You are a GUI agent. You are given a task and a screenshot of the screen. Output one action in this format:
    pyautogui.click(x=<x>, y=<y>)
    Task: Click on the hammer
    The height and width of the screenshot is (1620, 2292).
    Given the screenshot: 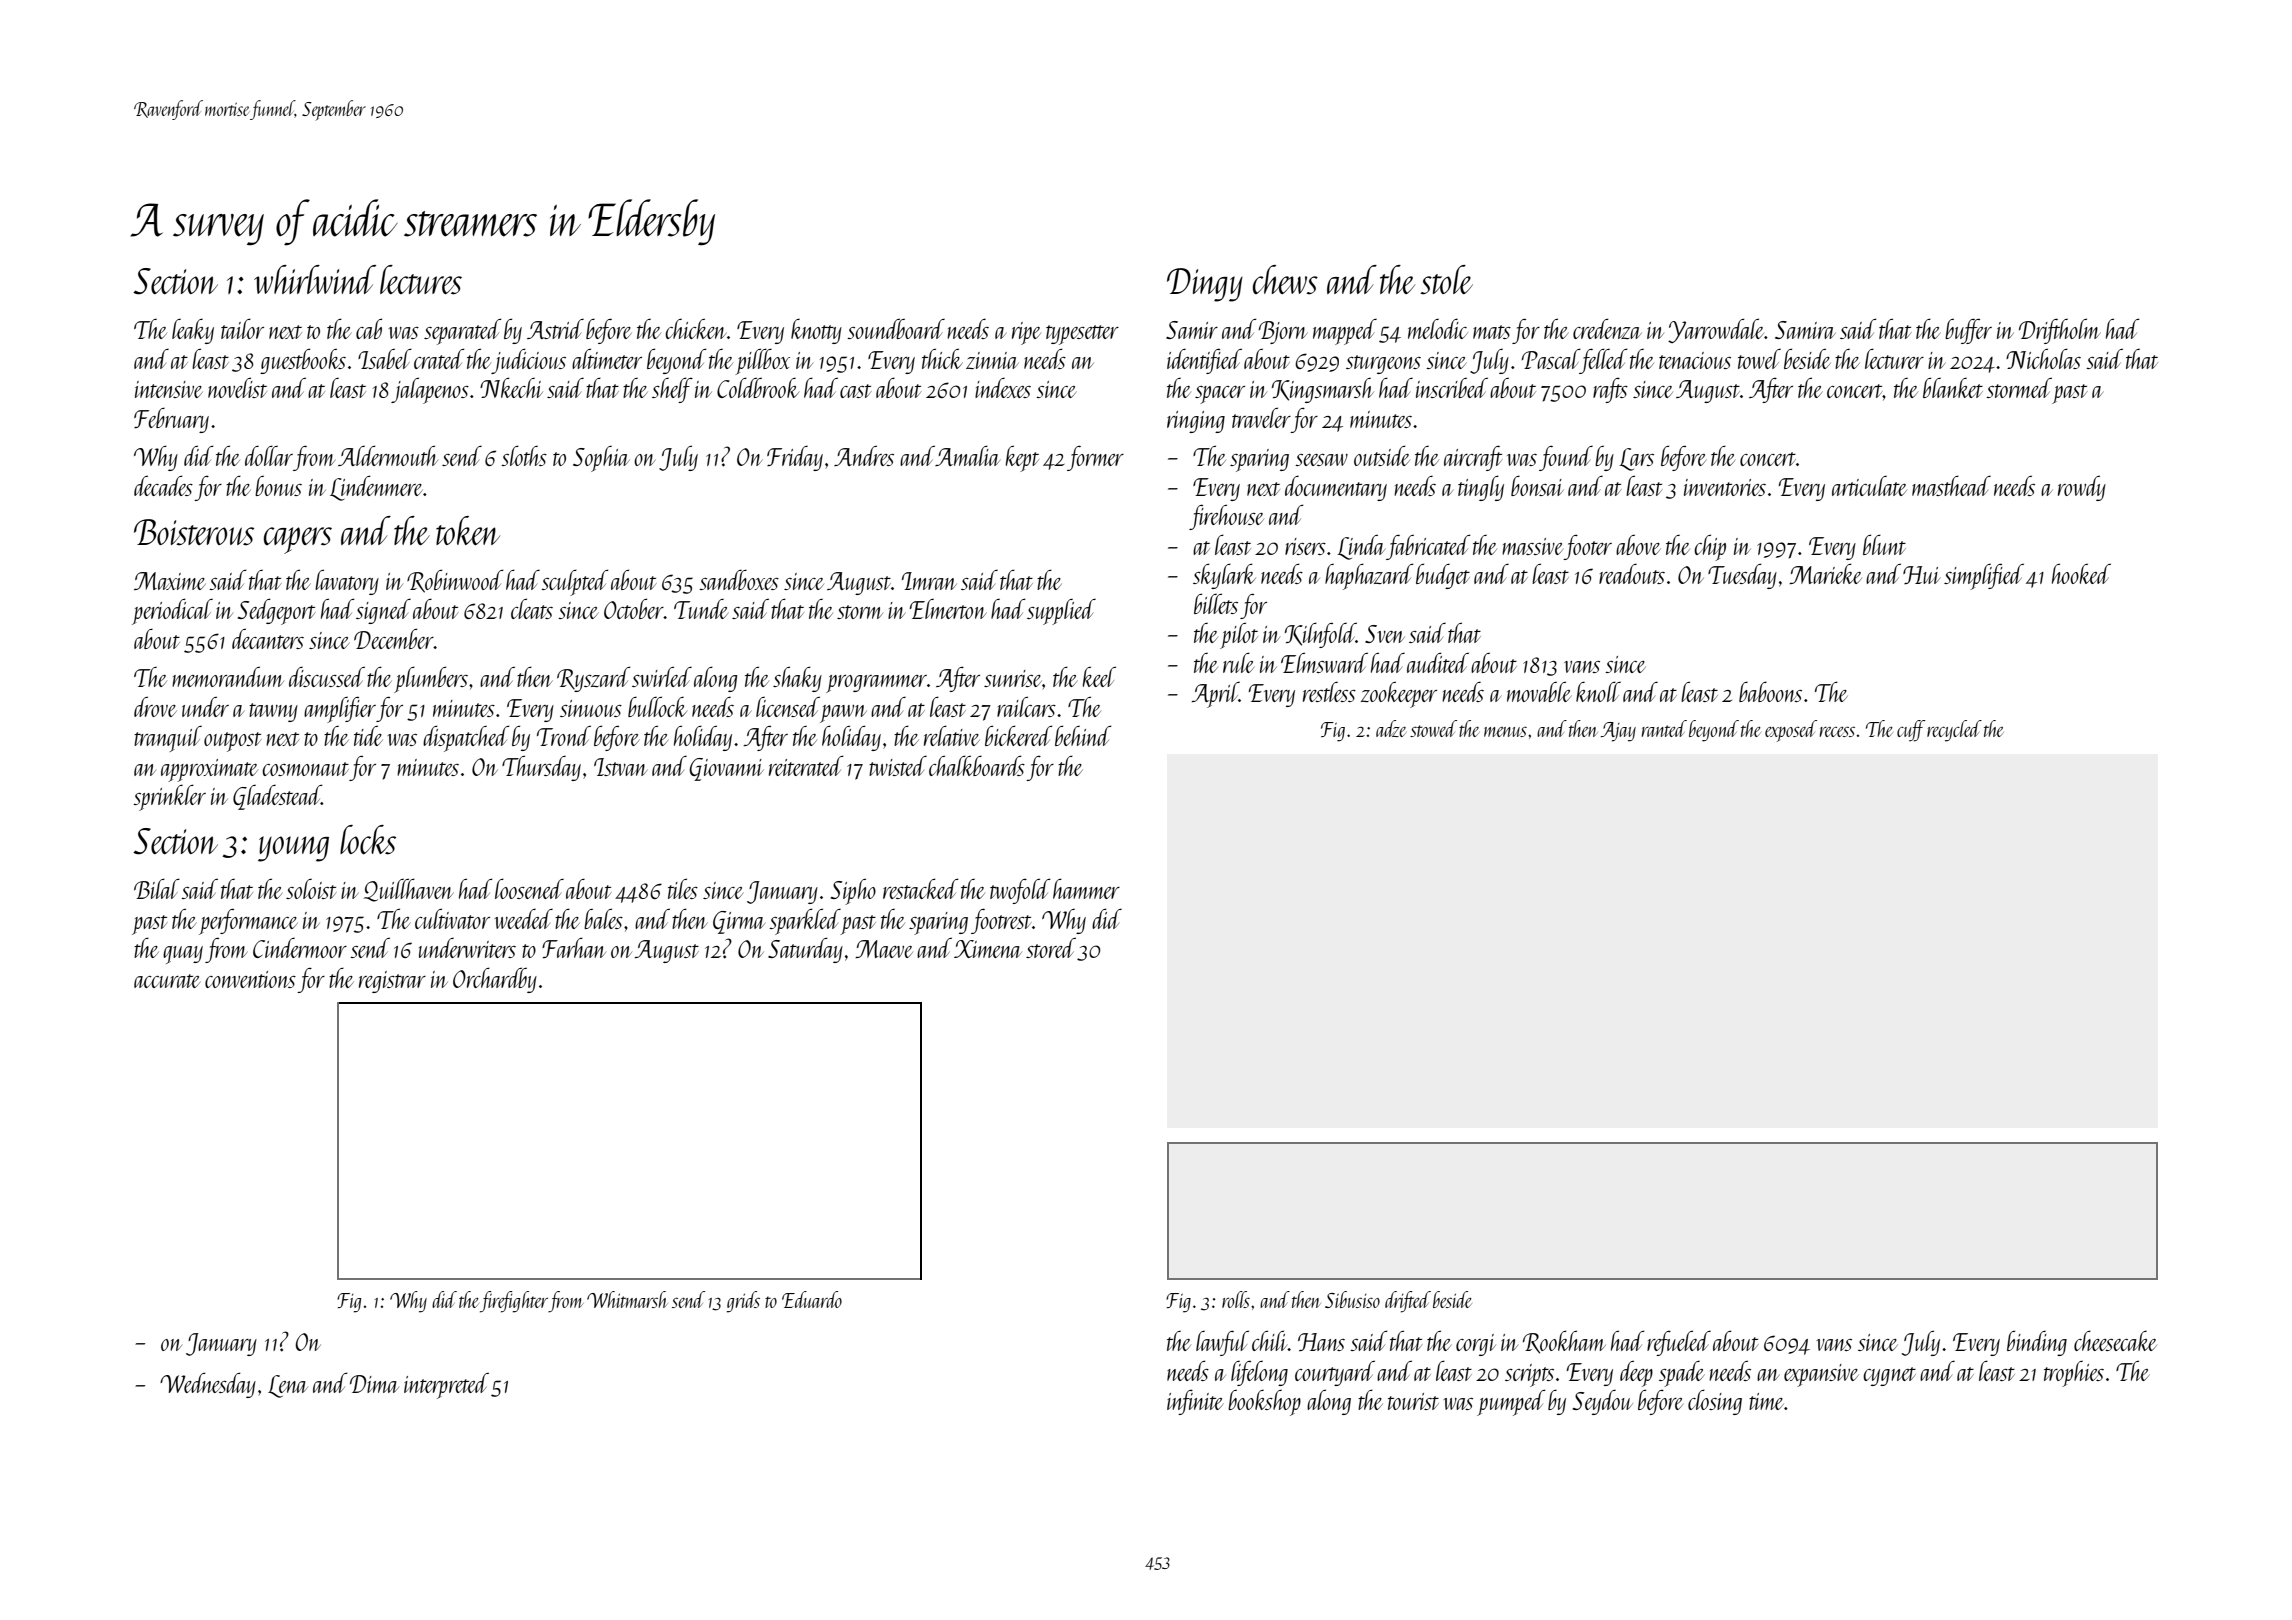 What is the action you would take?
    pyautogui.click(x=1086, y=888)
